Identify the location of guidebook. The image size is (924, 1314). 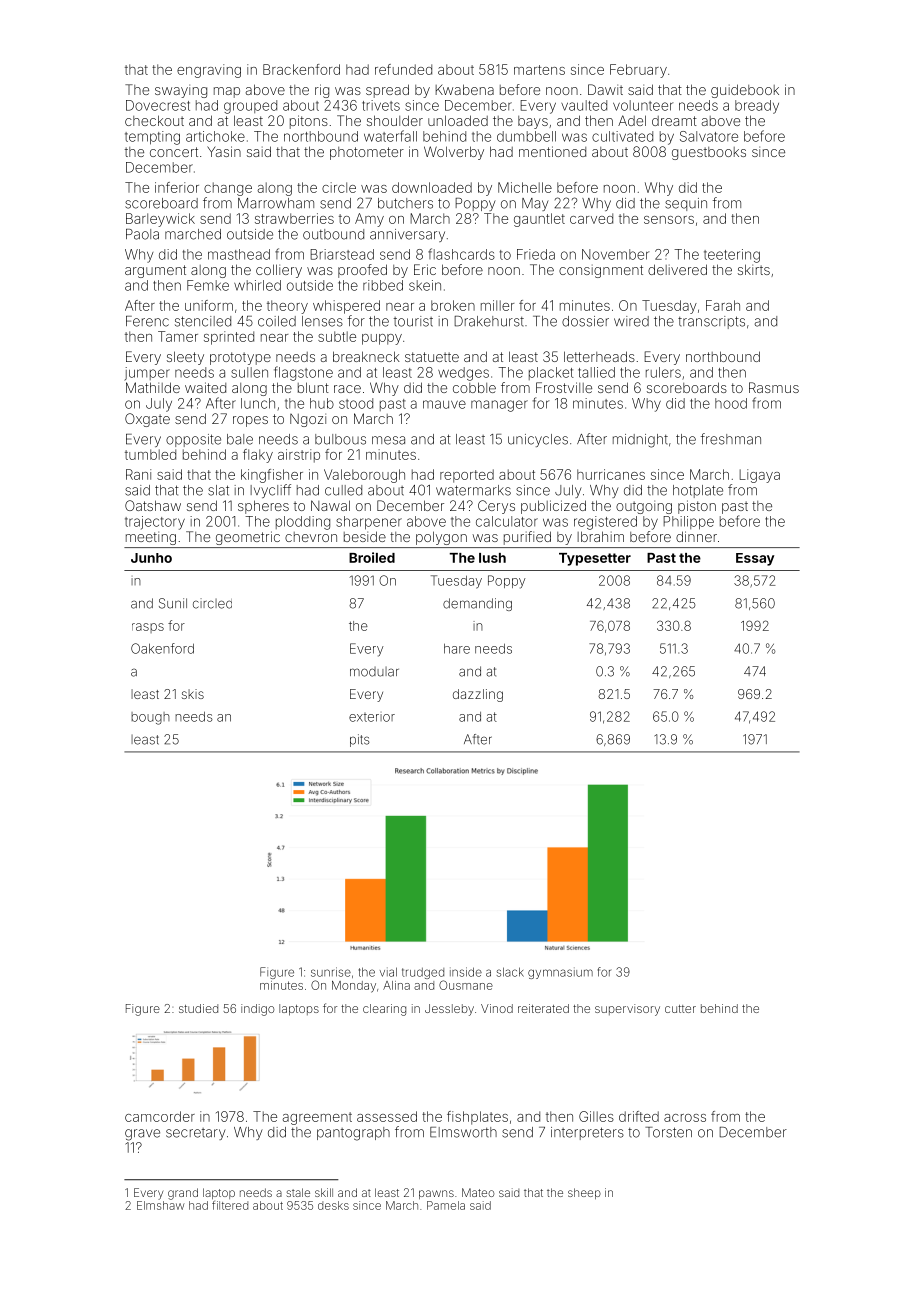
(745, 91).
